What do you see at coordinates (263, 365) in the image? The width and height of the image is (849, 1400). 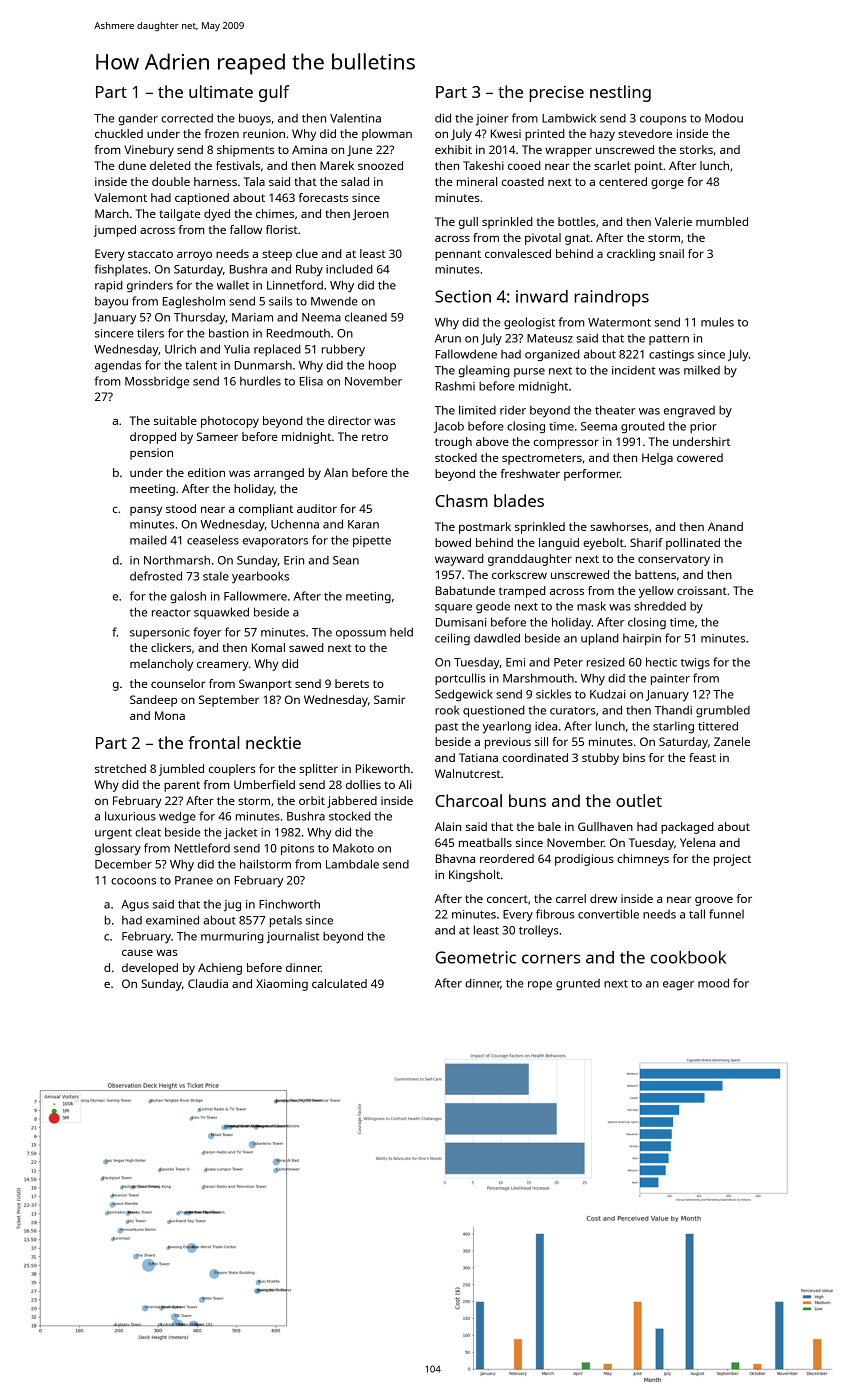 I see `Dunmarsh` at bounding box center [263, 365].
